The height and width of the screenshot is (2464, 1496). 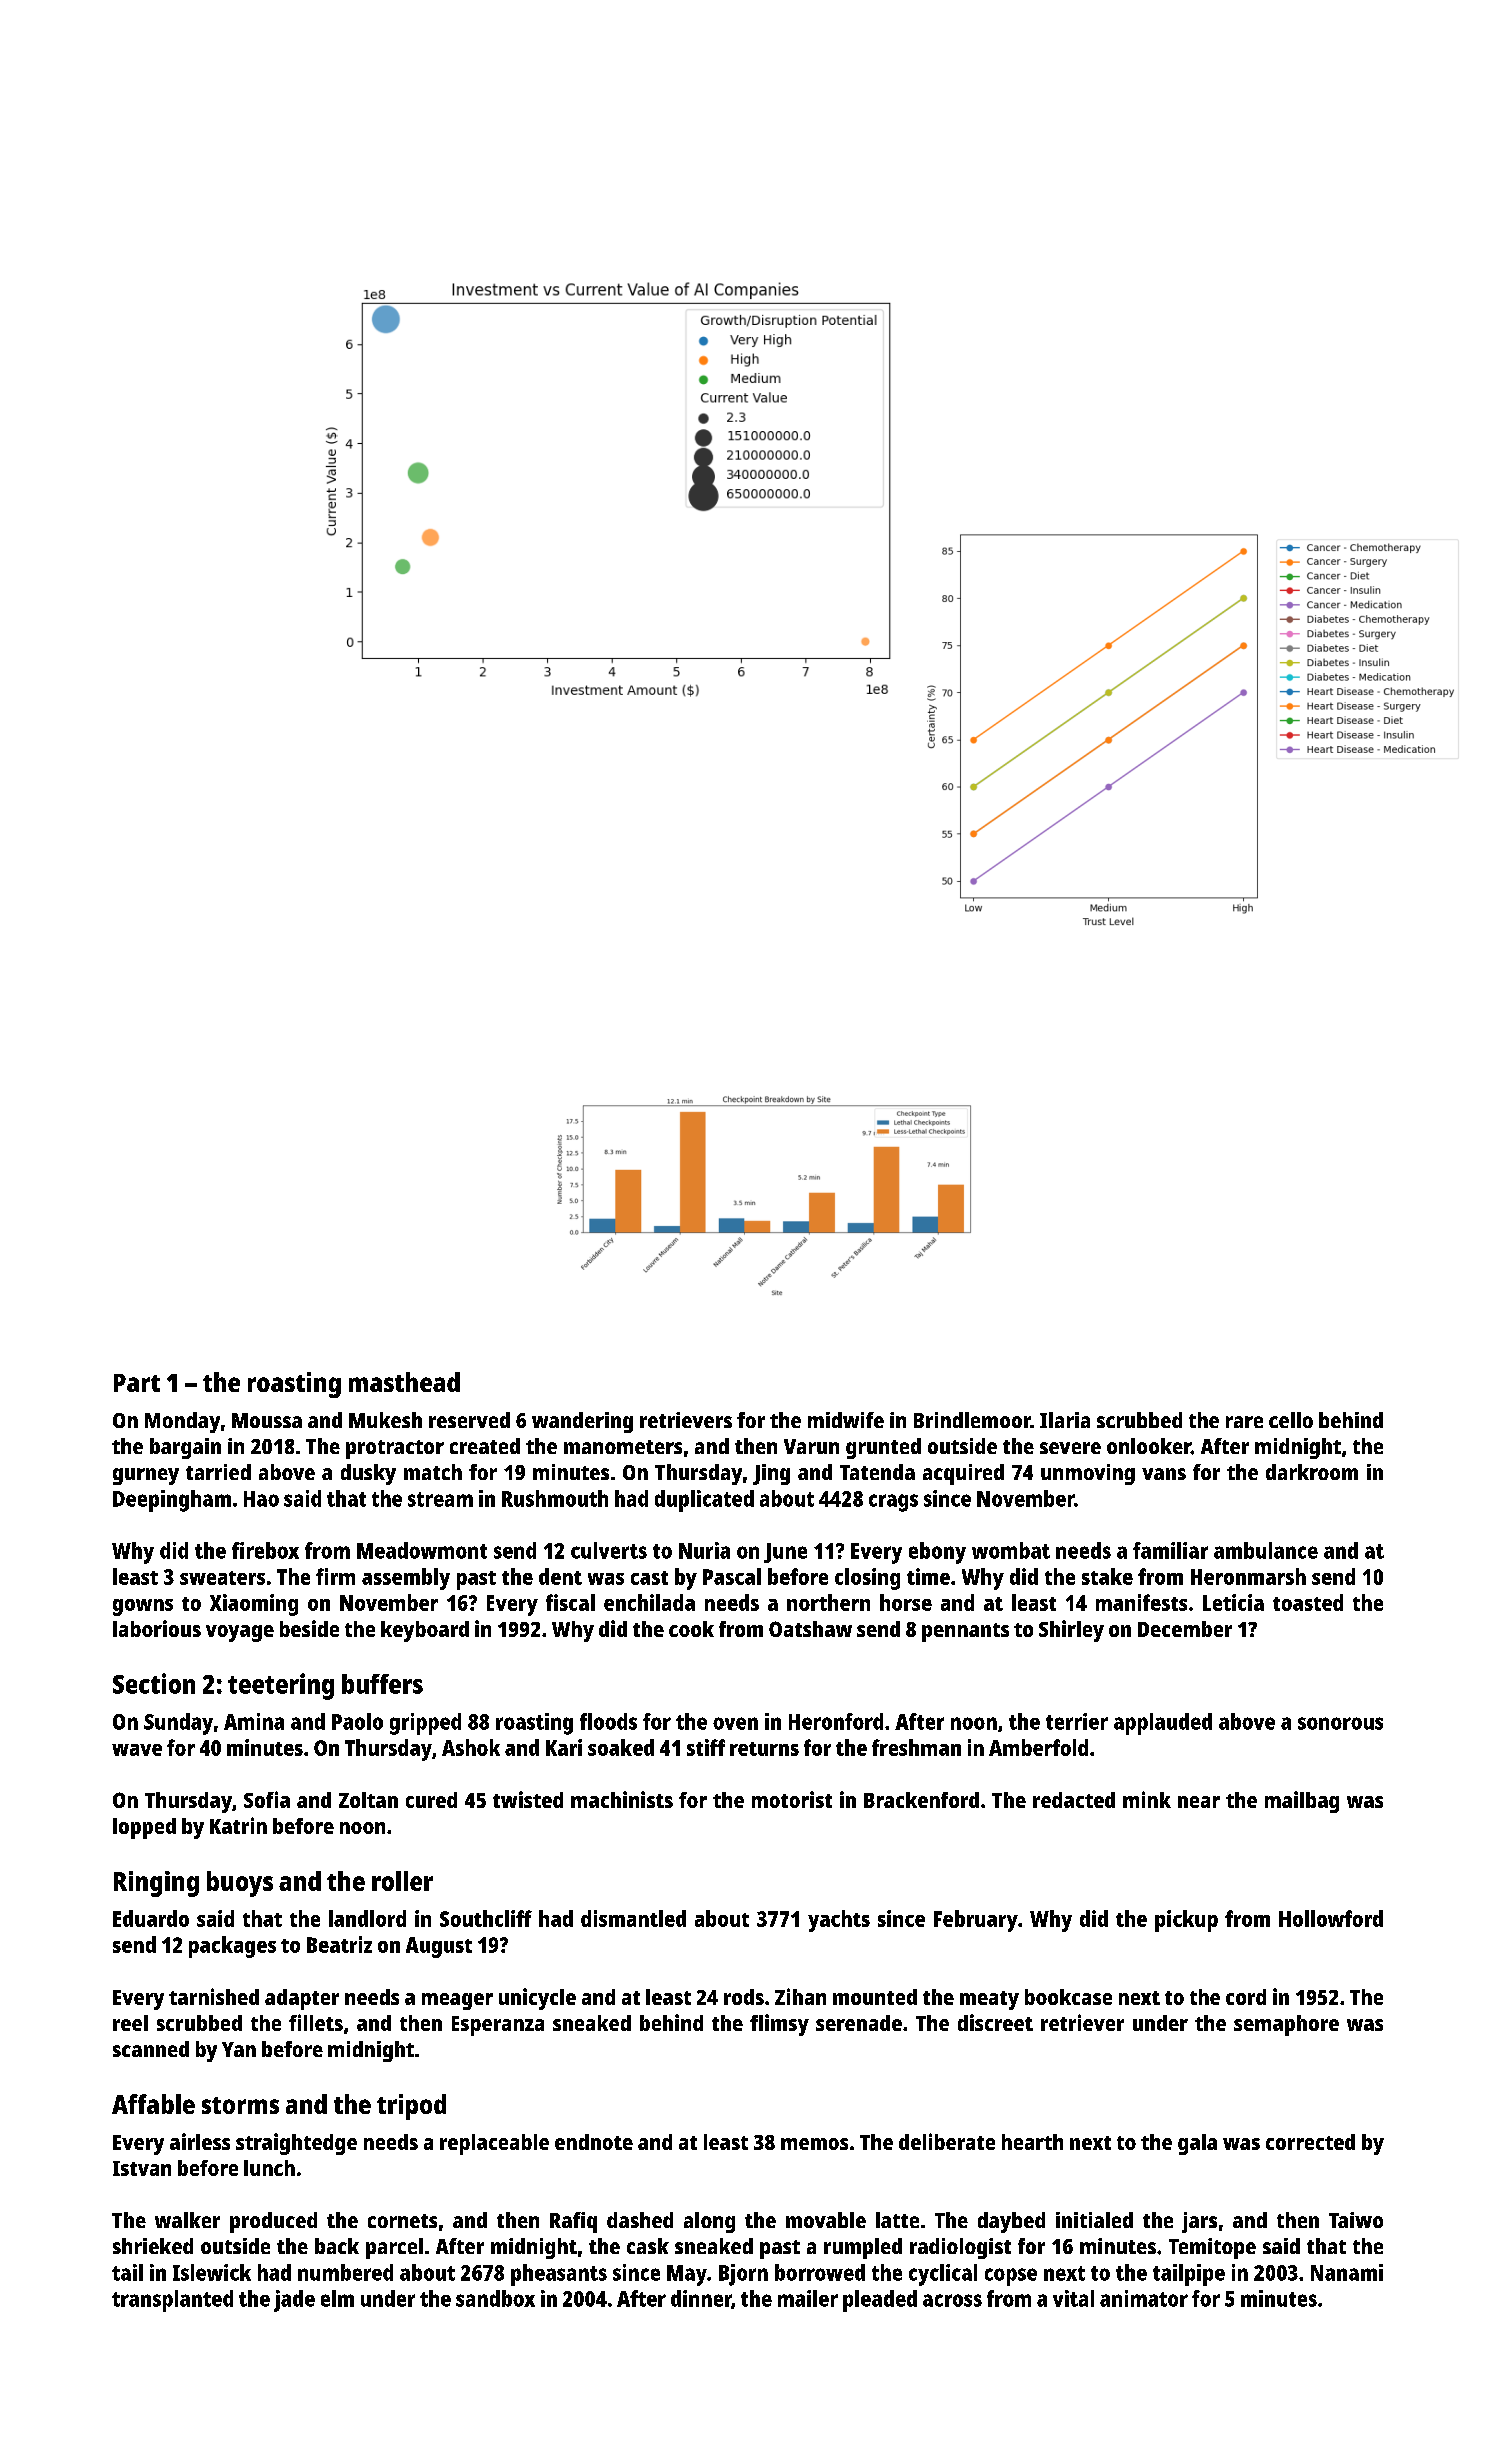 I want to click on midwife, so click(x=846, y=1420).
